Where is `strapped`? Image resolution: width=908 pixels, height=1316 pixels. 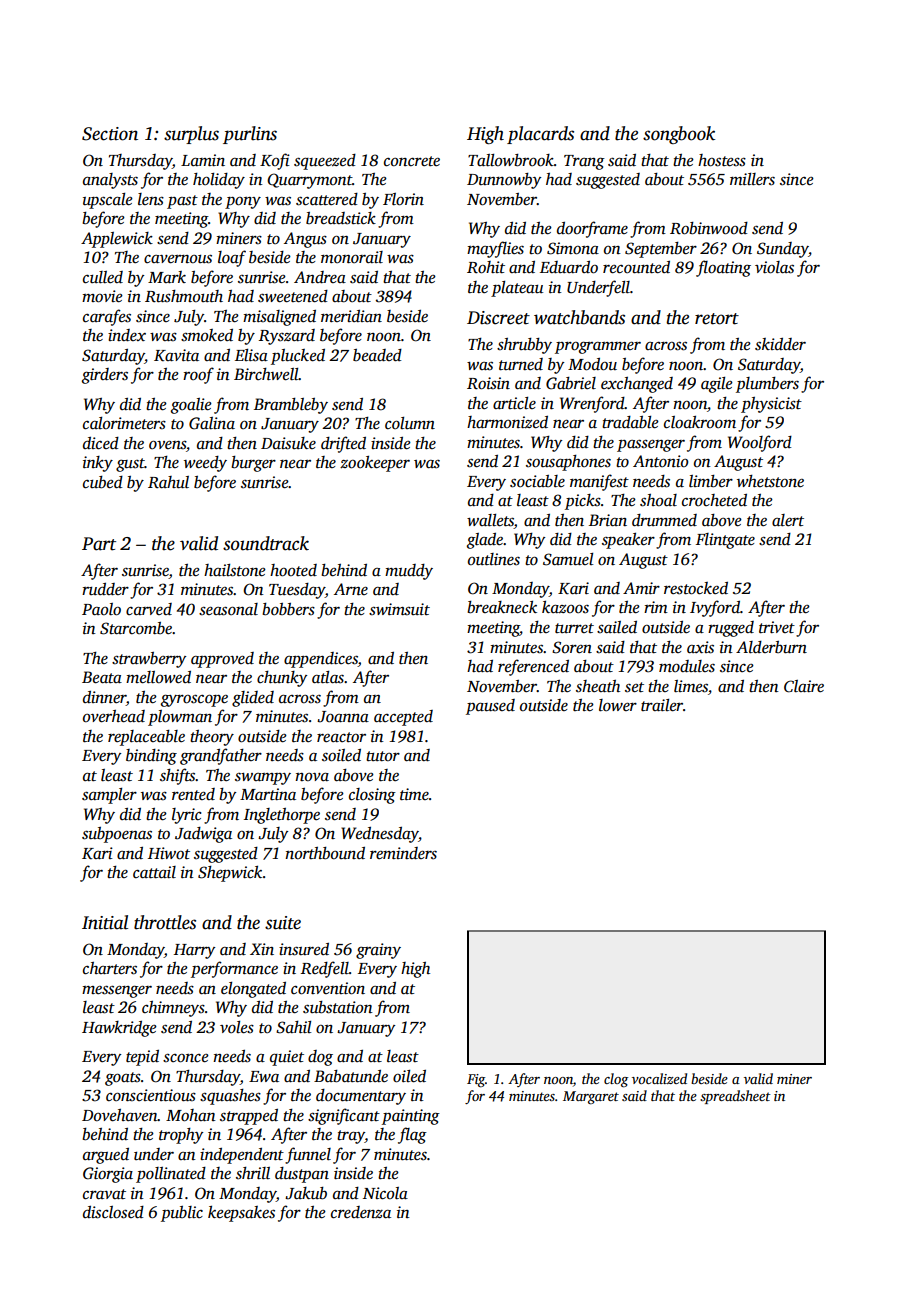 strapped is located at coordinates (249, 1117).
